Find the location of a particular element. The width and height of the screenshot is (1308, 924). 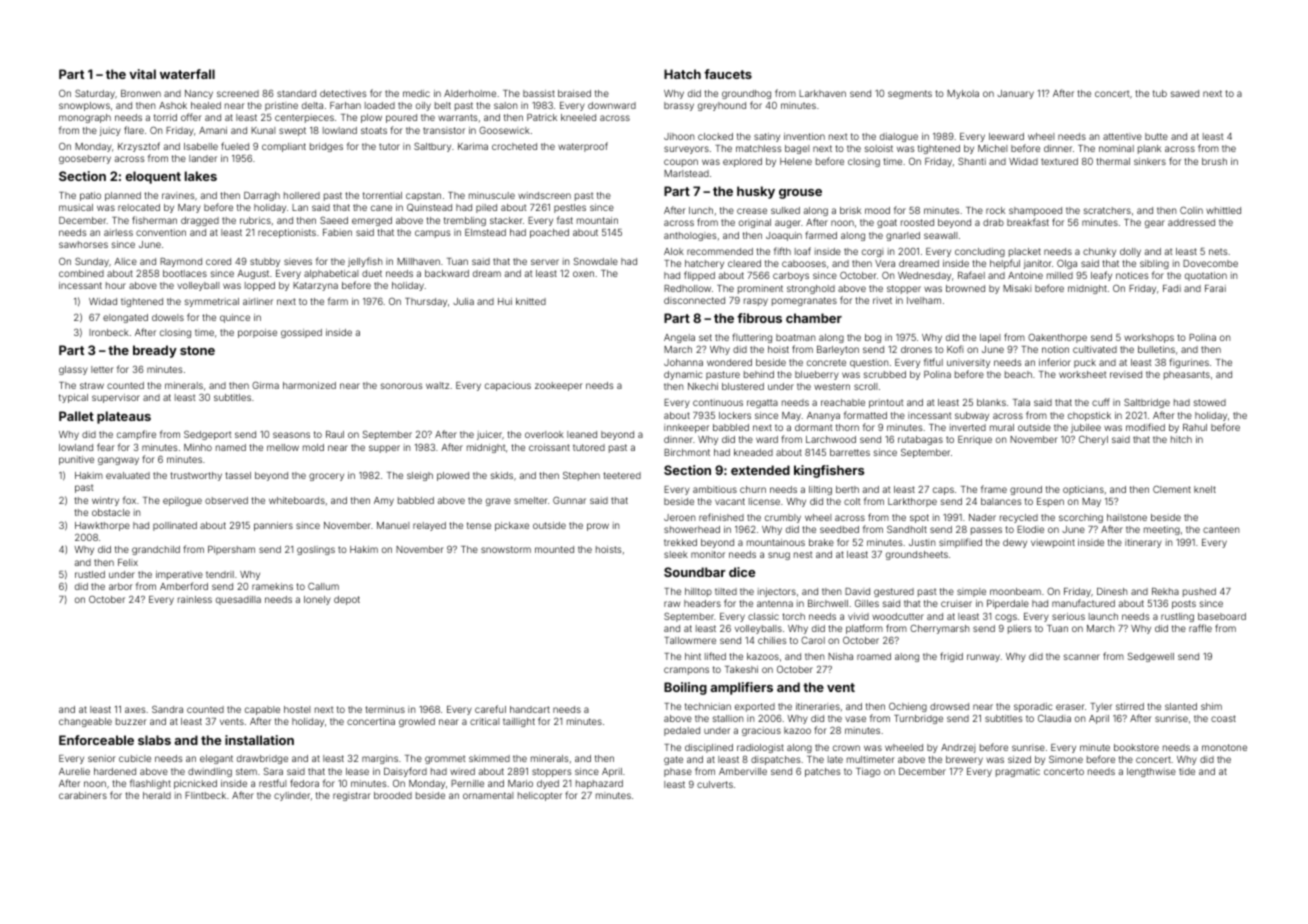

waterfall is located at coordinates (187, 74).
